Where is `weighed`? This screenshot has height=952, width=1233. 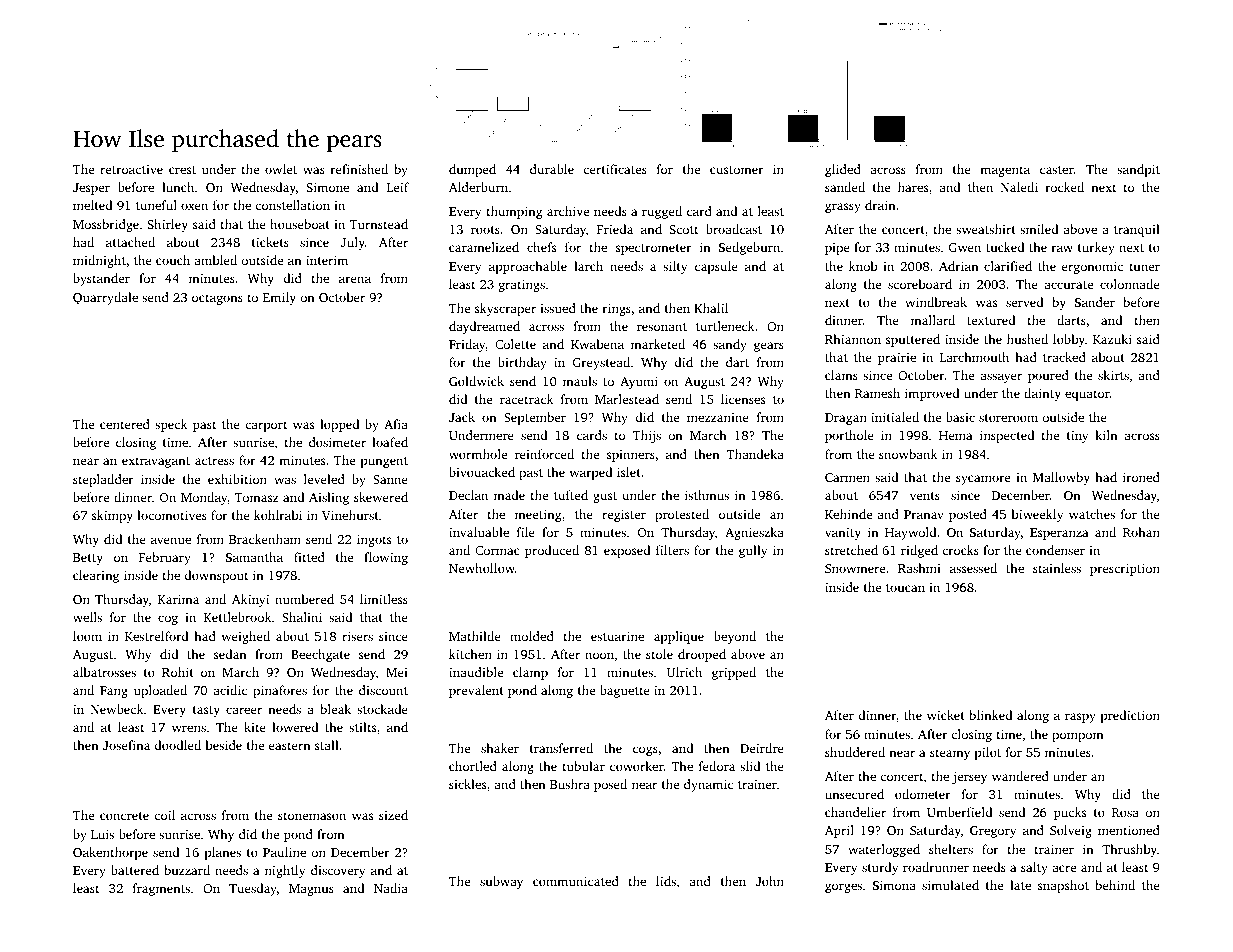
weighed is located at coordinates (246, 637).
